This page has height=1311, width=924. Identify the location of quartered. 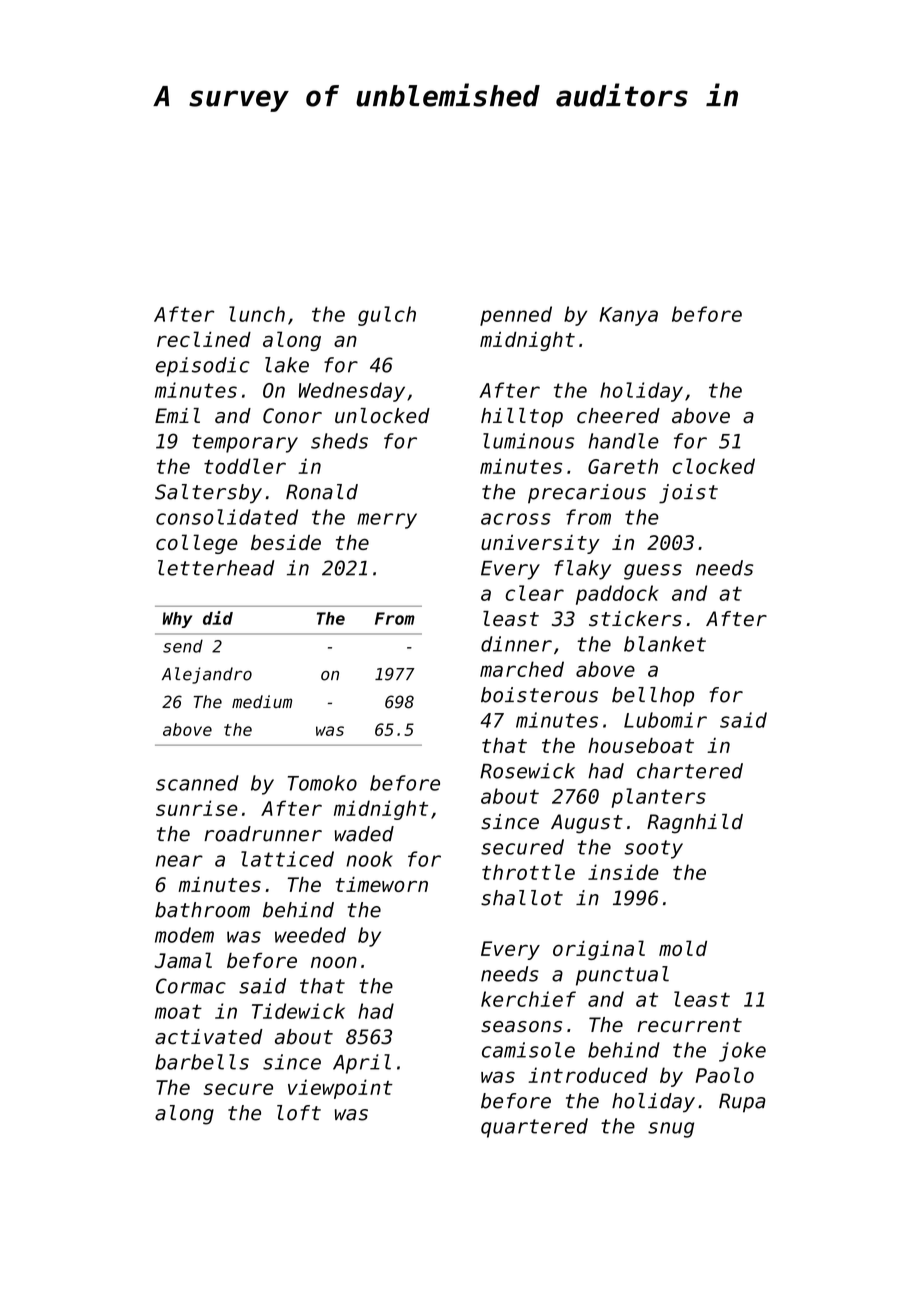
(534, 1128).
